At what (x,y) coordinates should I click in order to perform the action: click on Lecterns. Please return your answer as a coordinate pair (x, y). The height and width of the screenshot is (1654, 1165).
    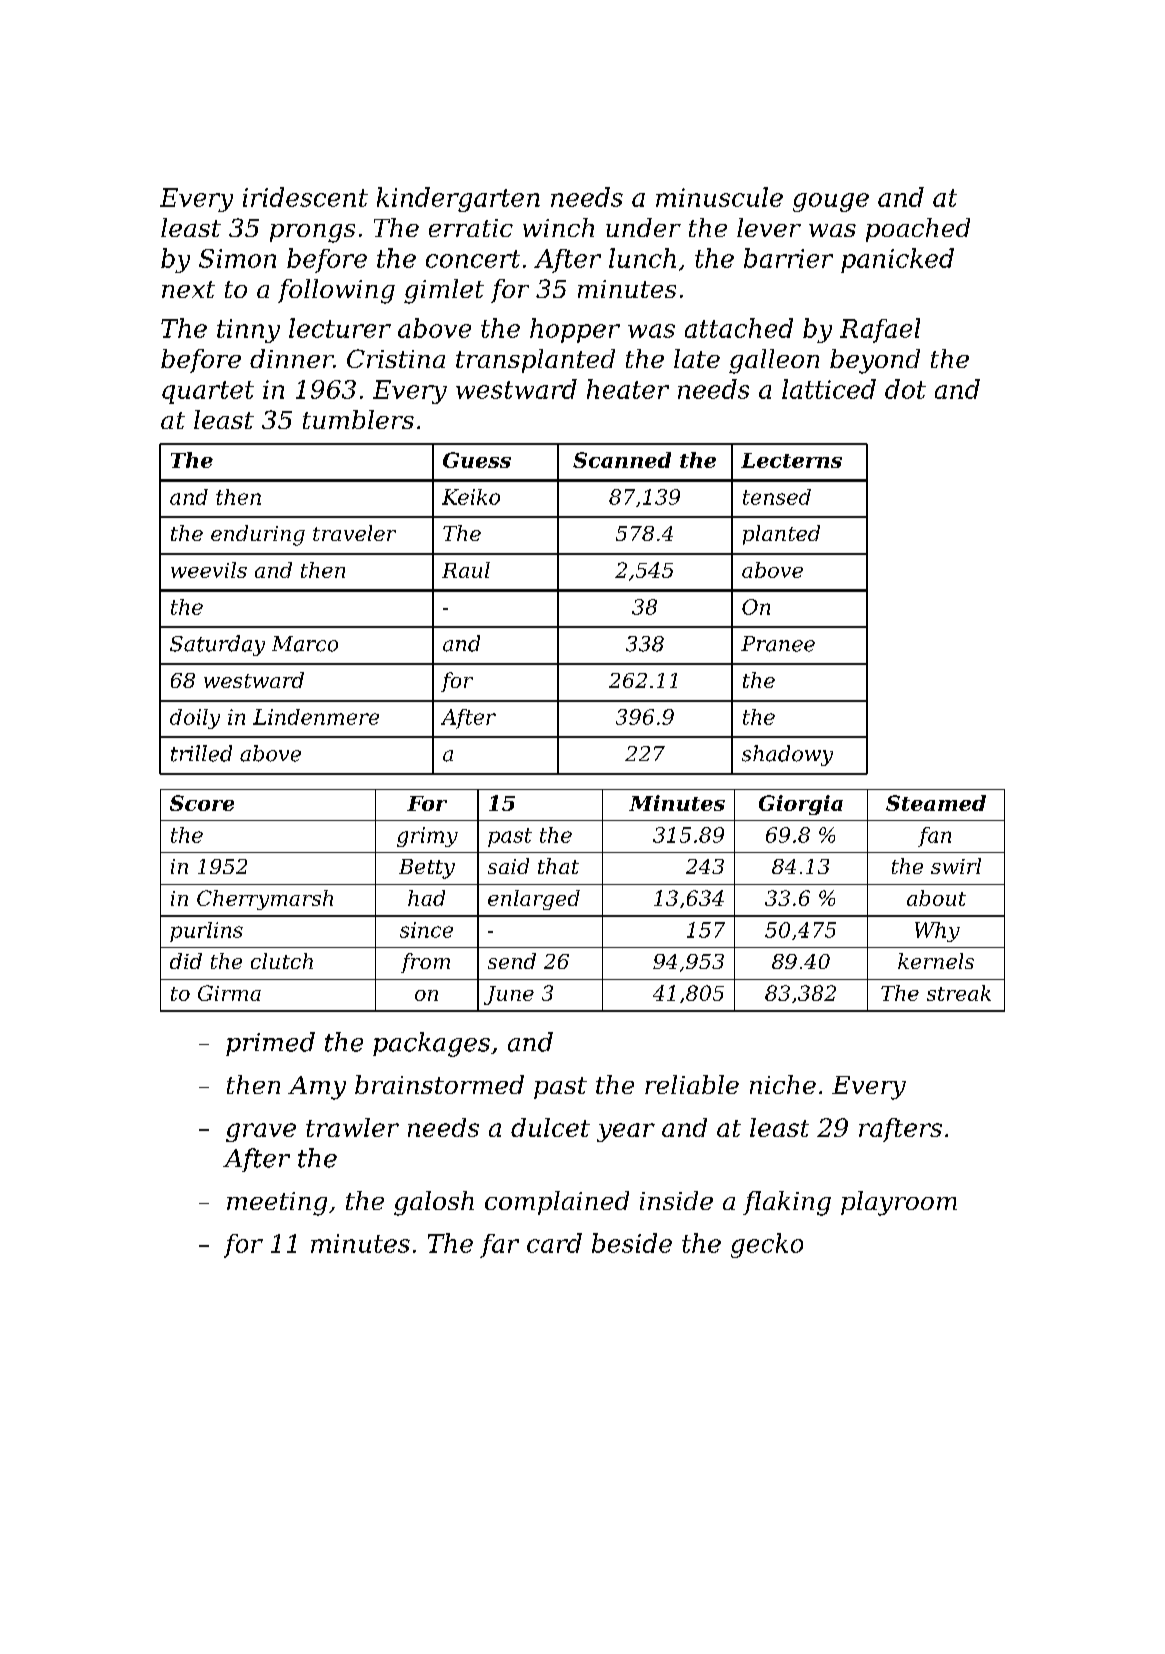
    Looking at the image, I should click on (791, 460).
